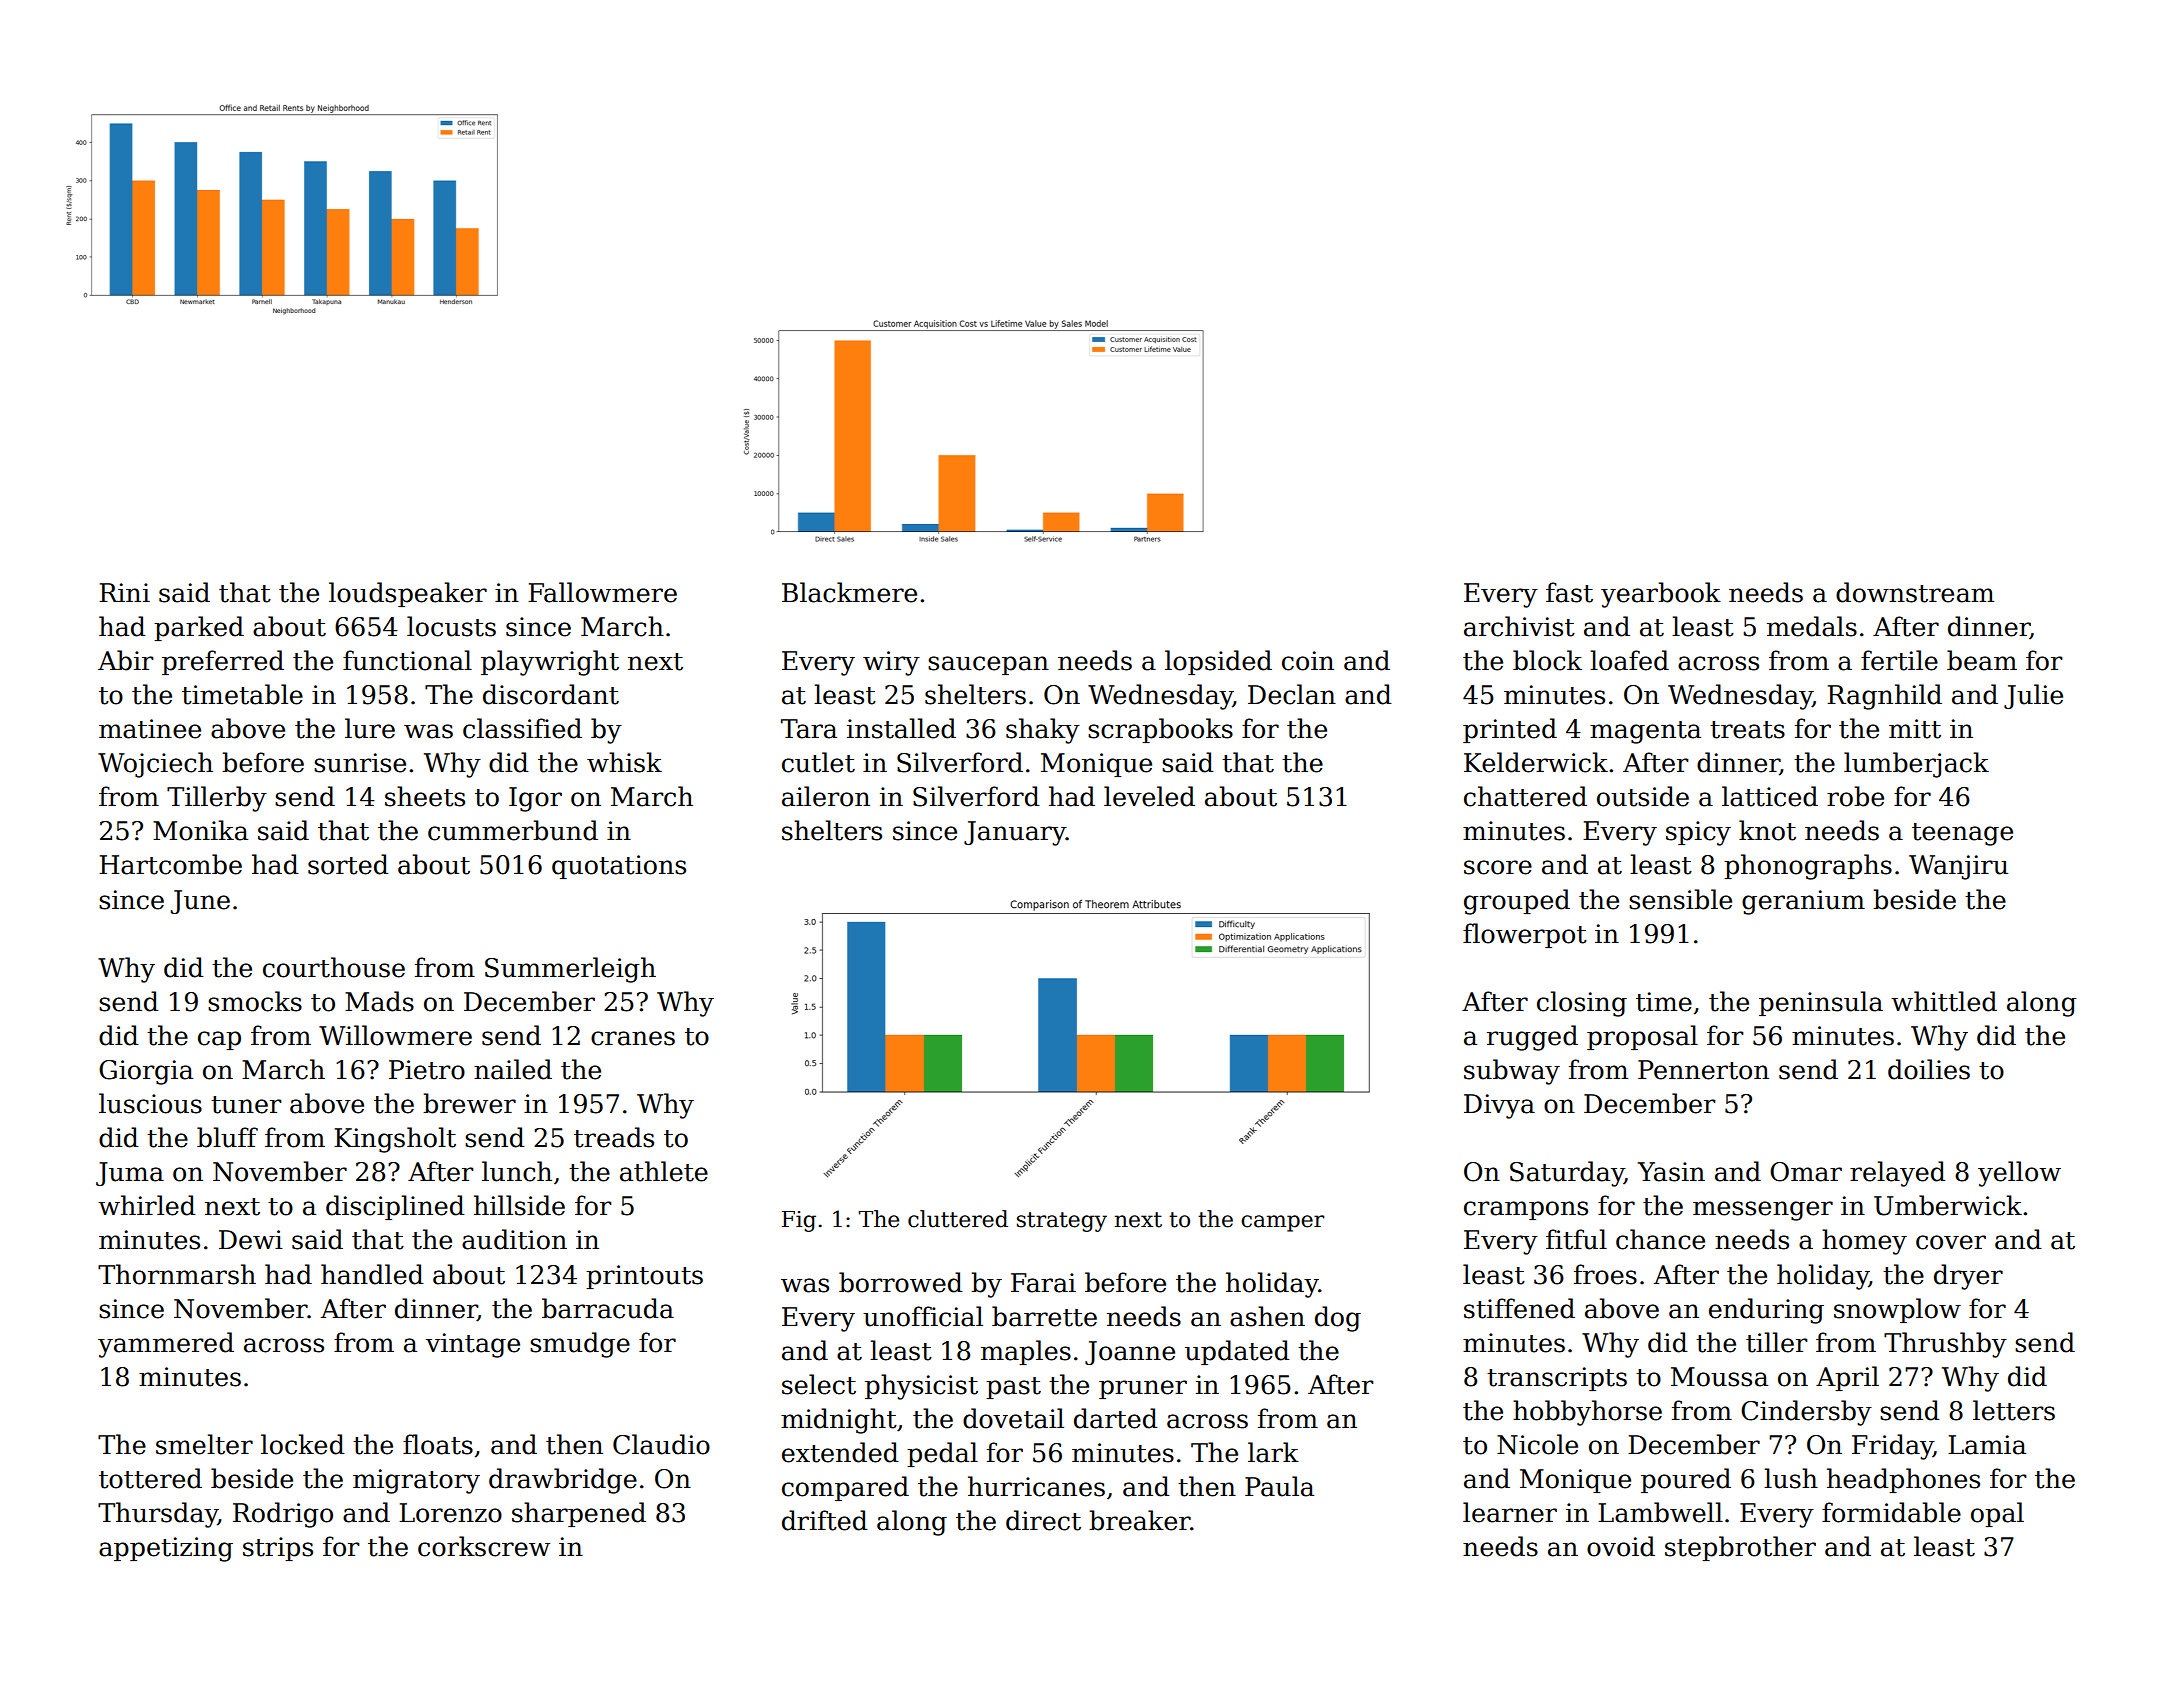 Image resolution: width=2178 pixels, height=1683 pixels. Describe the element at coordinates (150, 1478) in the screenshot. I see `tottered` at that location.
